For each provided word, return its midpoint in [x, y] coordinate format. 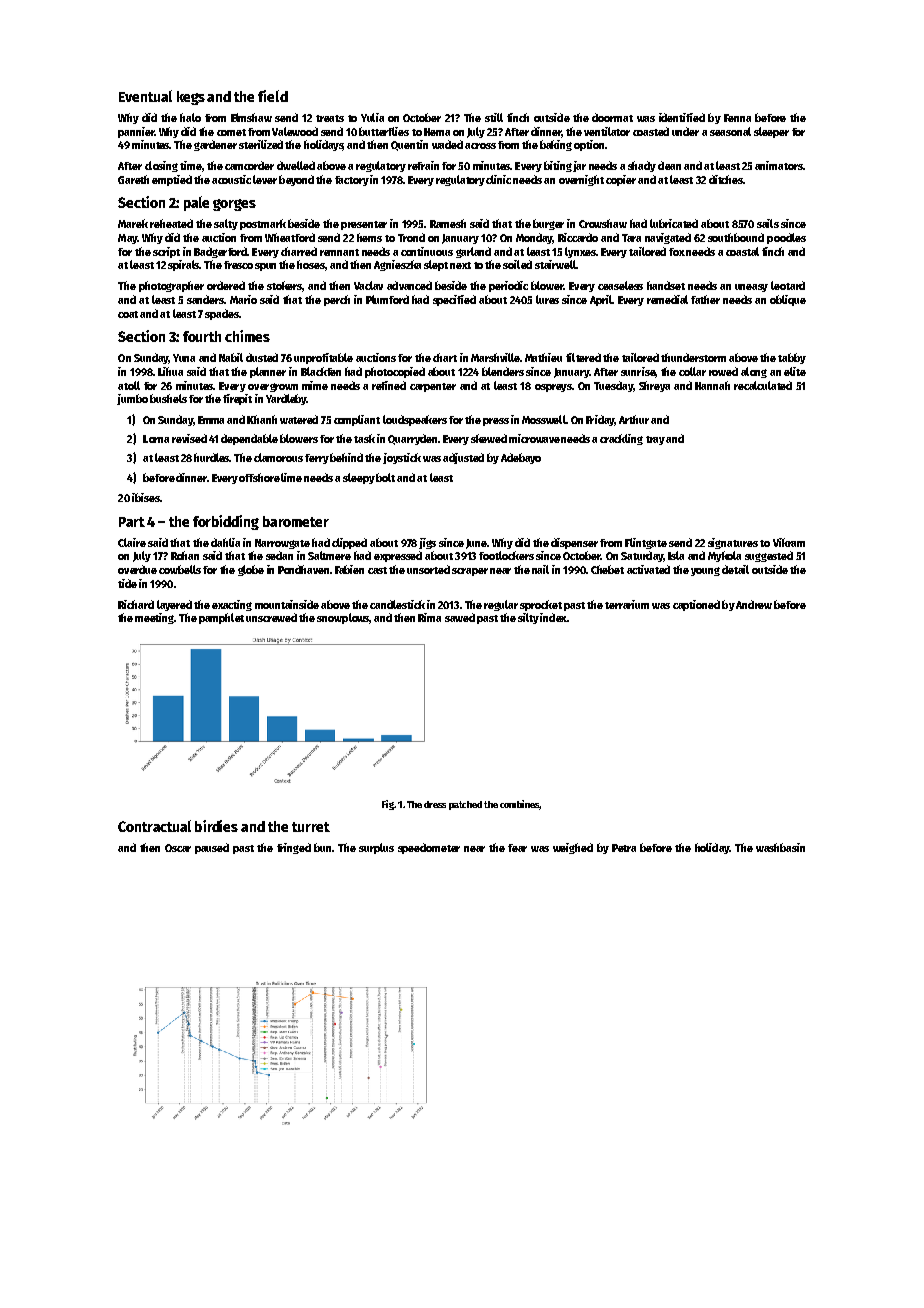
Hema [437, 132]
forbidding [226, 522]
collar [692, 371]
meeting [155, 618]
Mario [243, 299]
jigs [427, 543]
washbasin [780, 847]
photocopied [395, 372]
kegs [191, 98]
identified [682, 117]
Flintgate [646, 543]
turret [311, 827]
